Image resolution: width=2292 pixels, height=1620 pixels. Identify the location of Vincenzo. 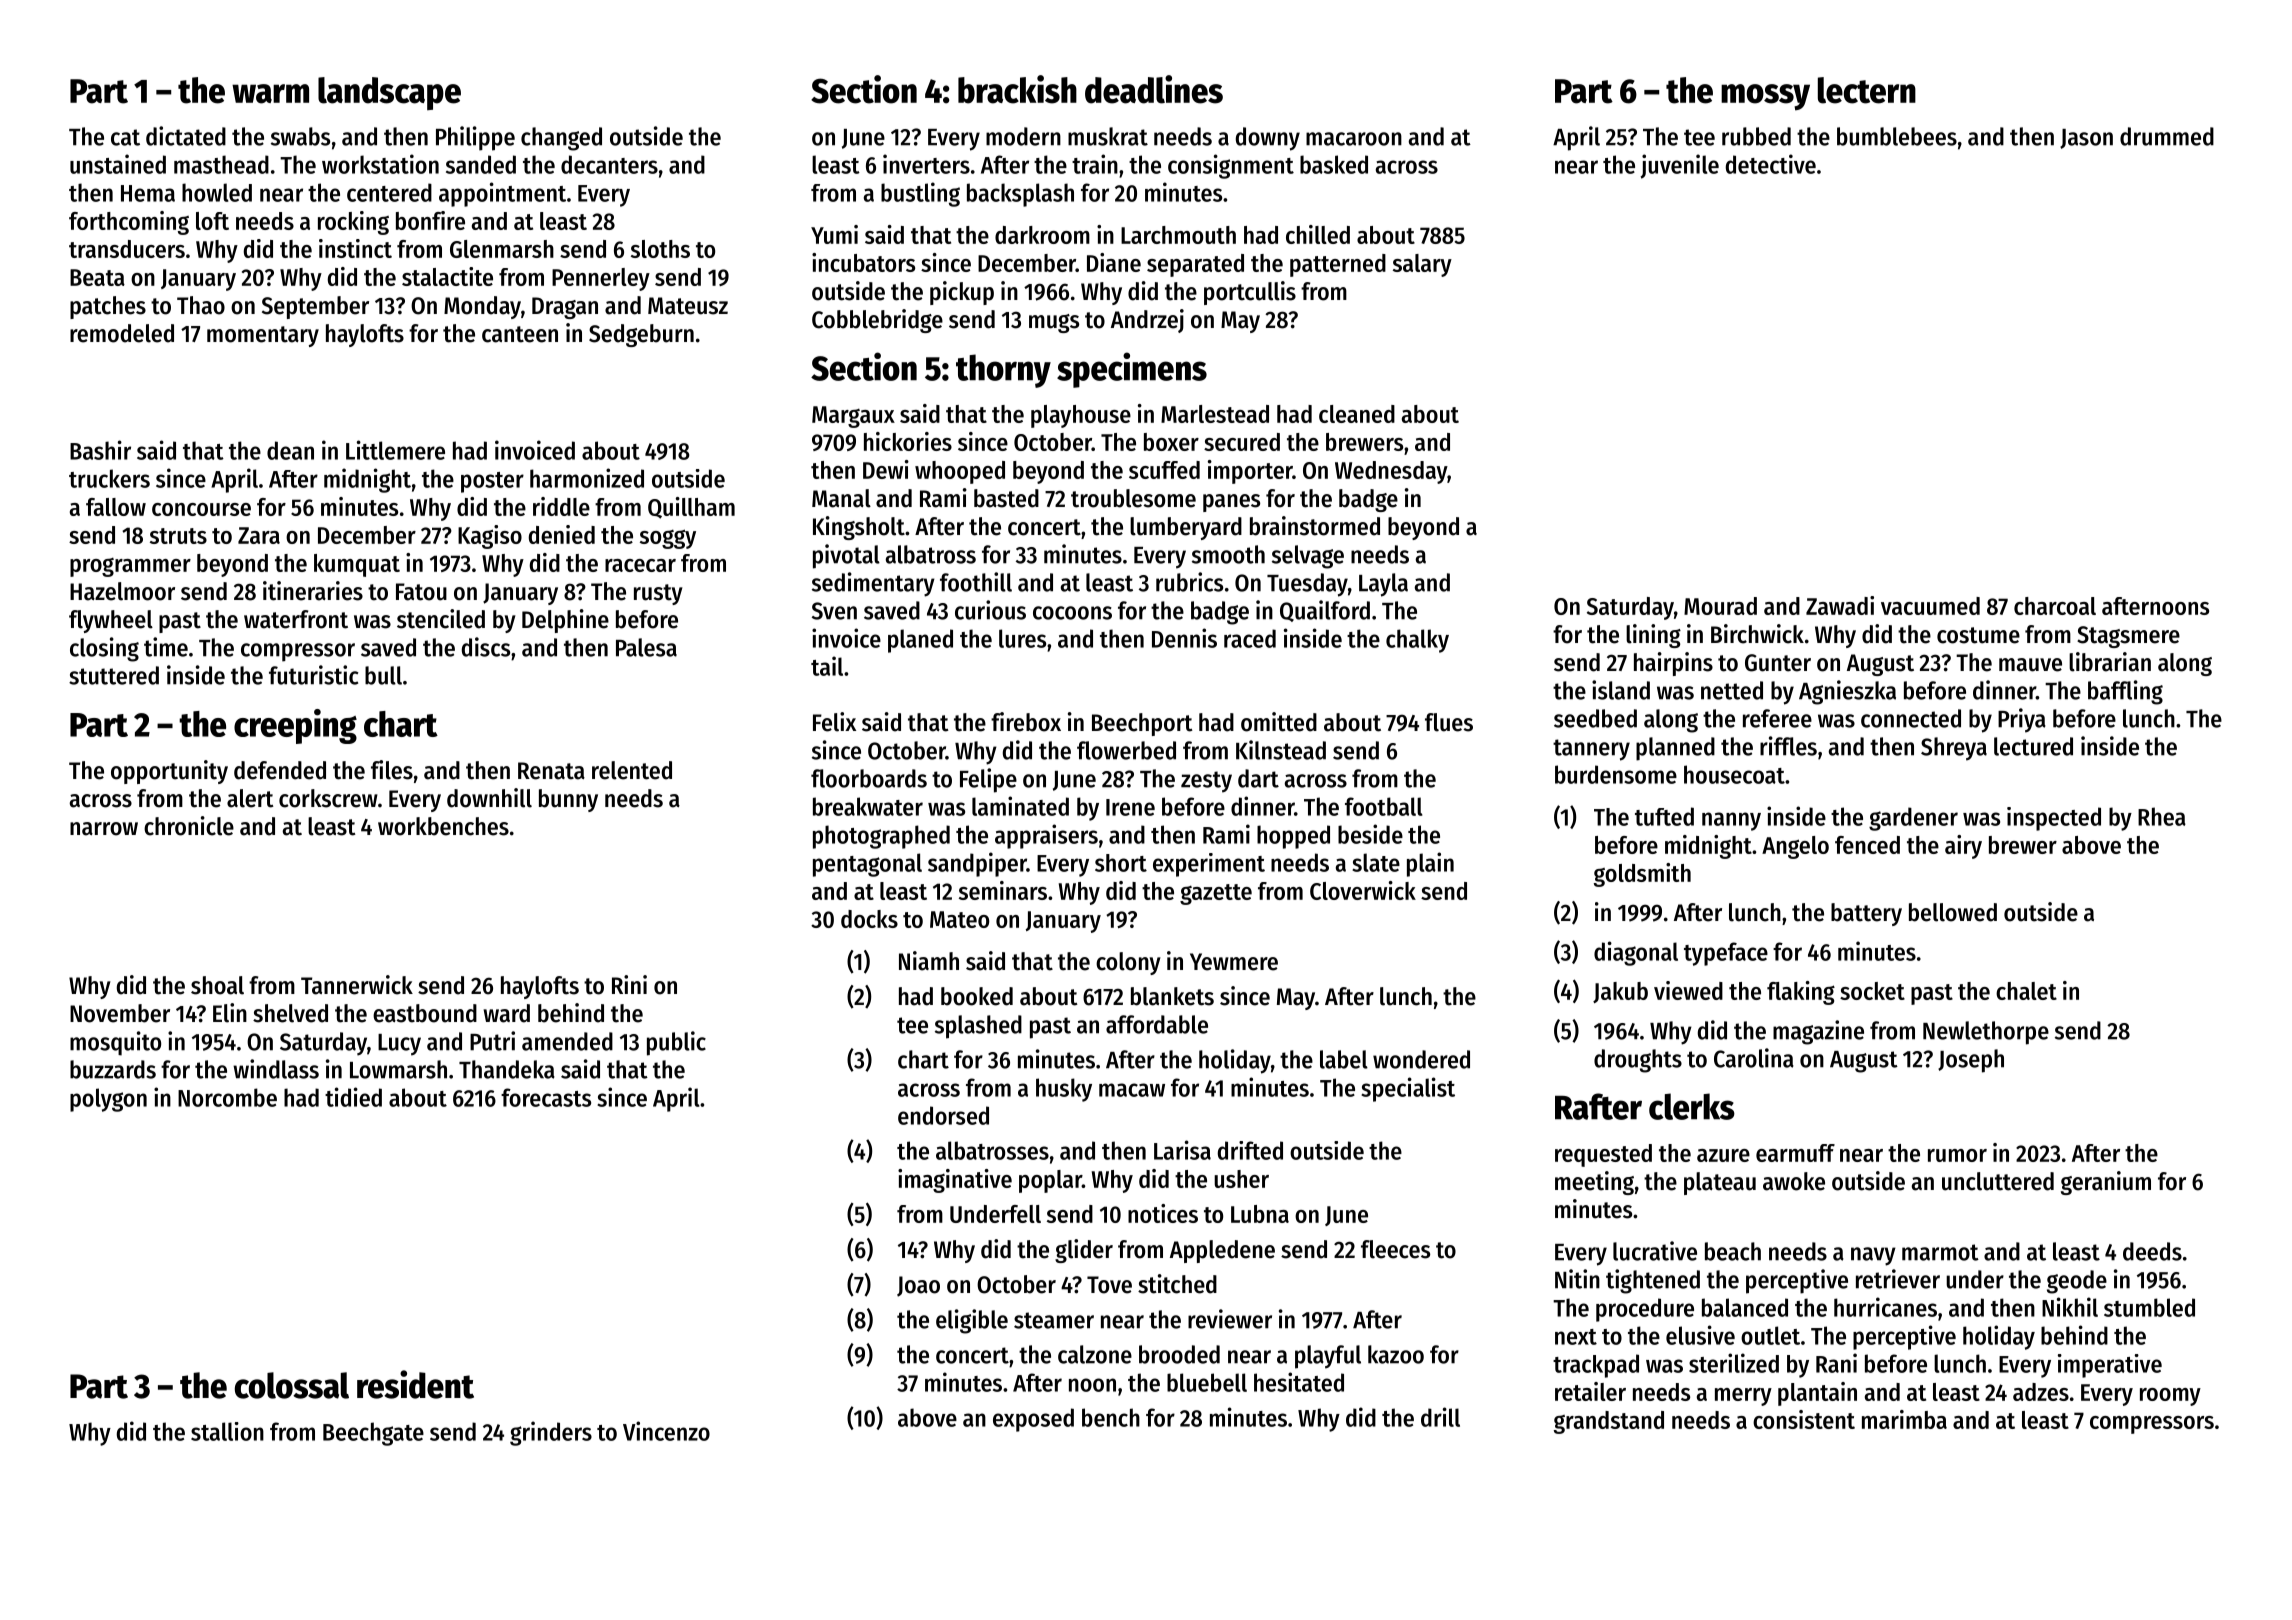
(666, 1431).
